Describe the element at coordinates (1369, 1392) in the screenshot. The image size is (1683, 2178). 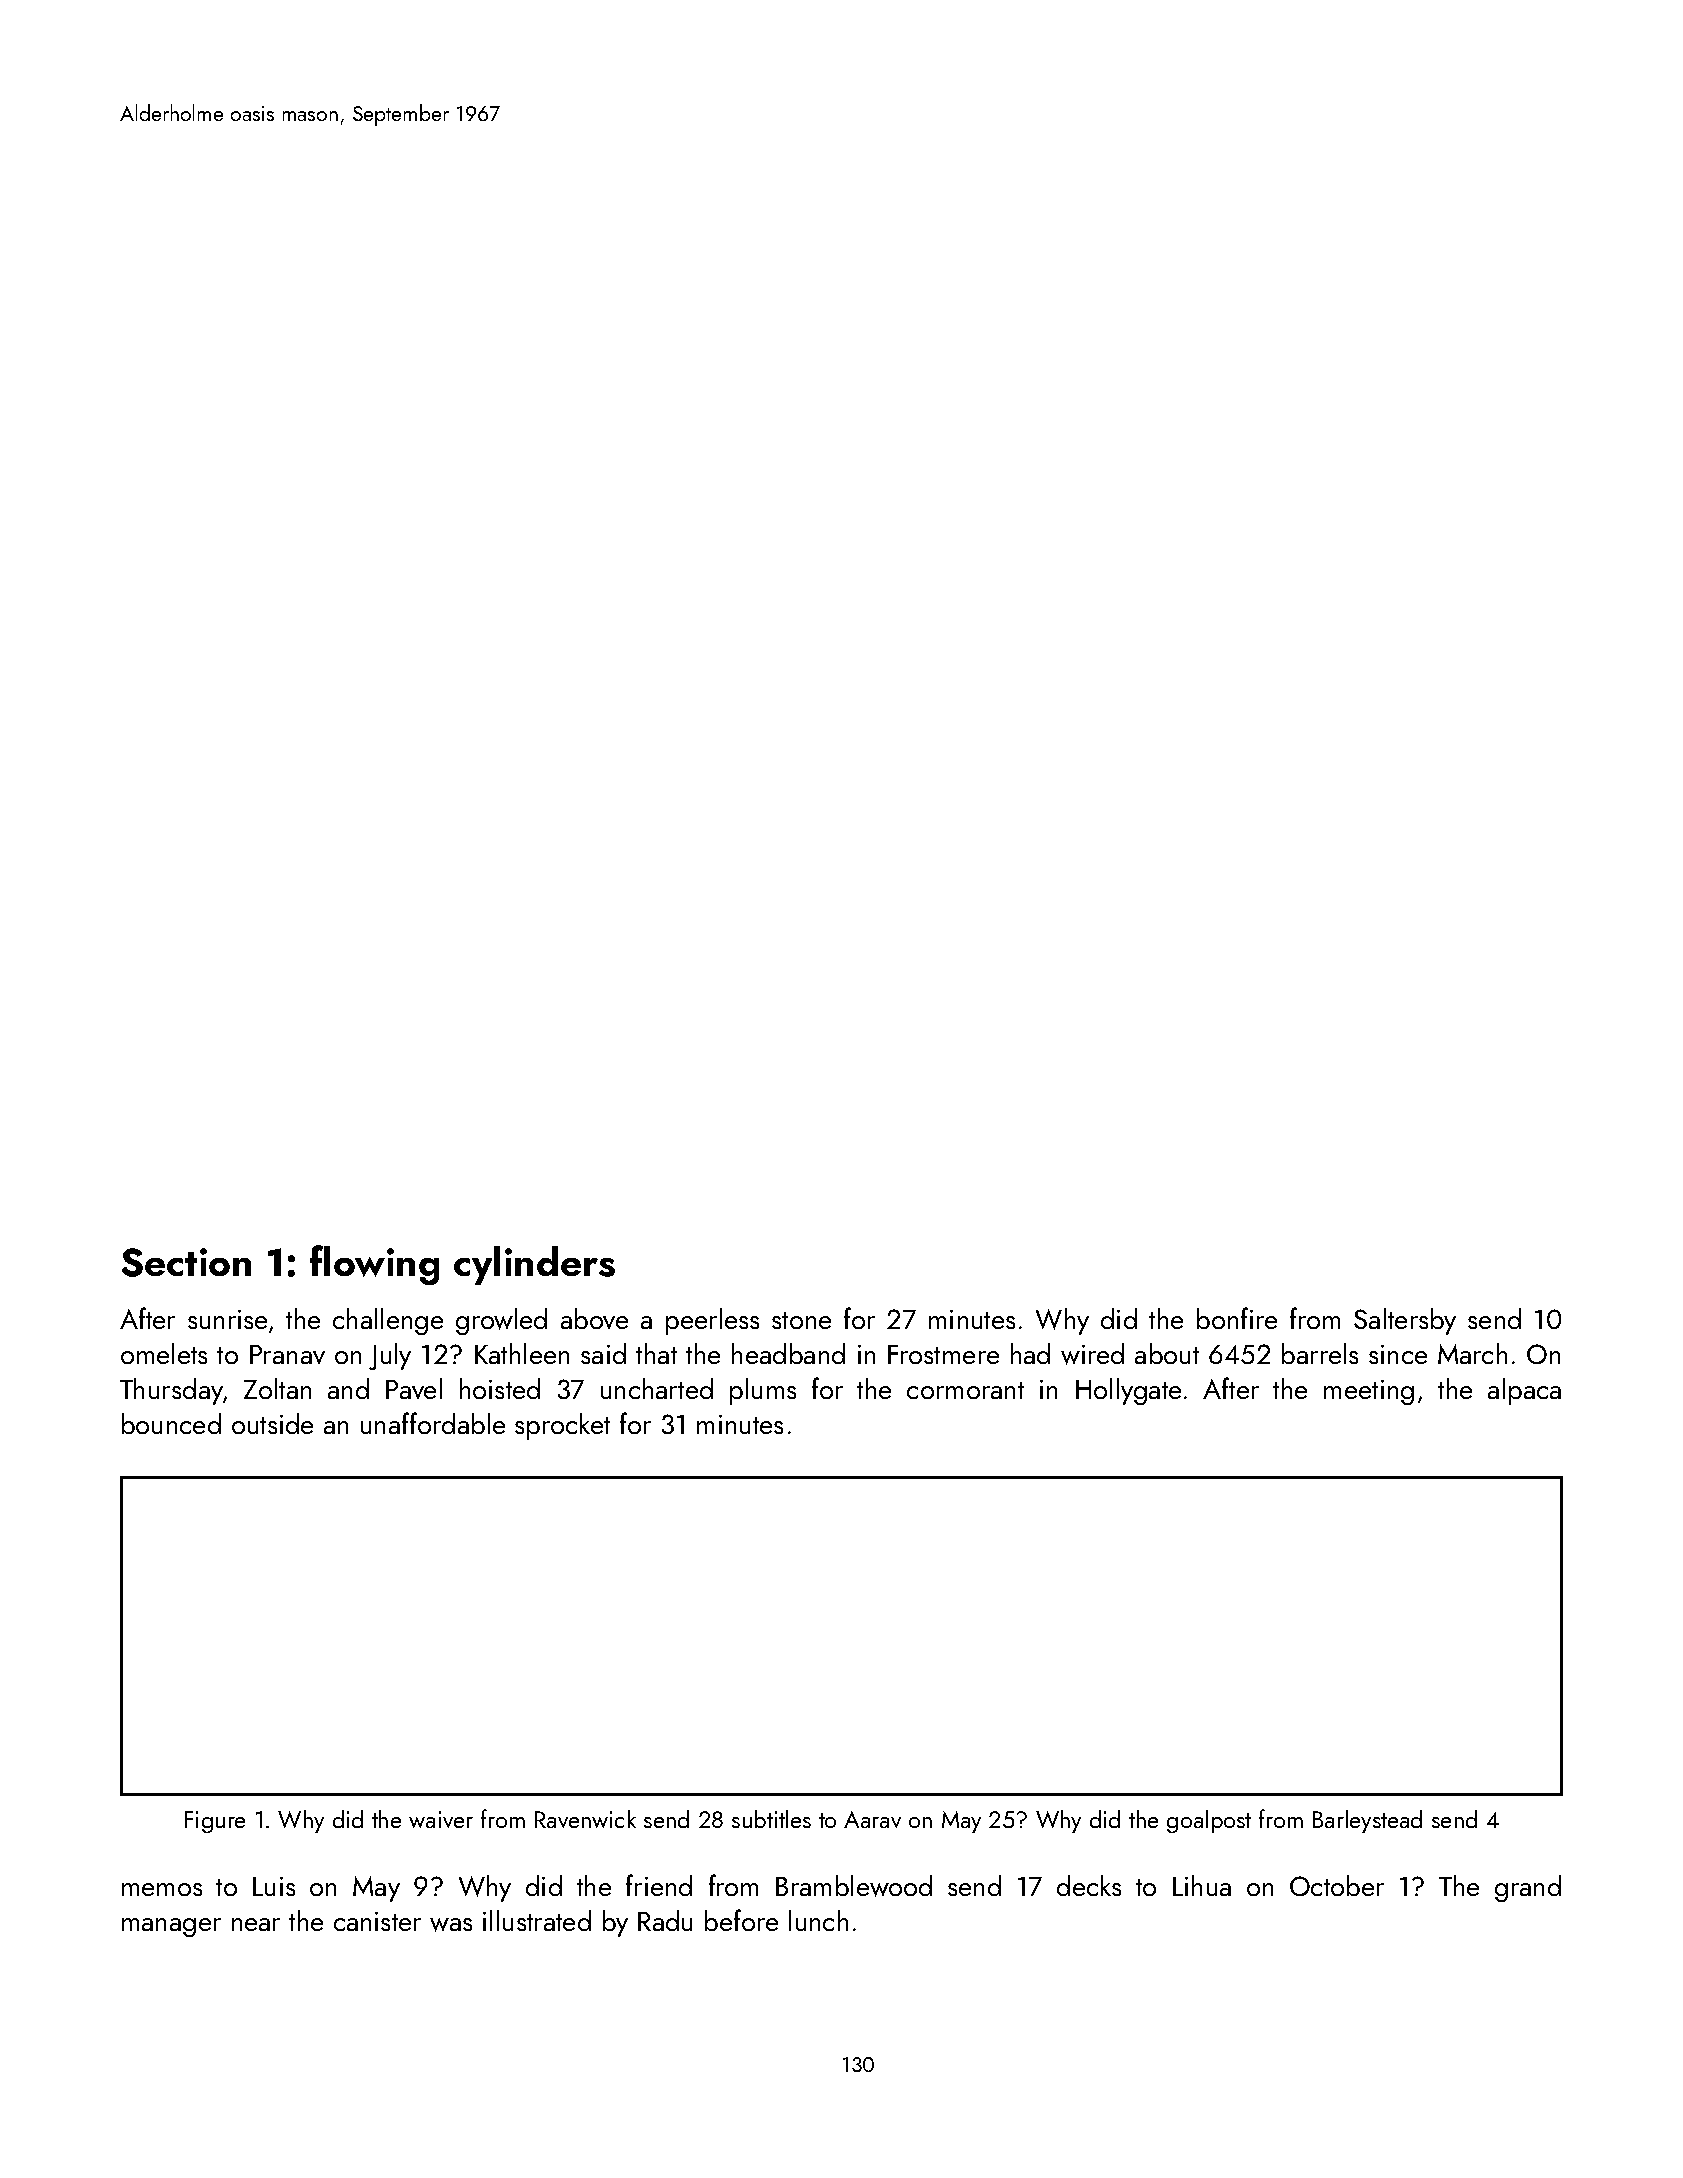
I see `meeting` at that location.
